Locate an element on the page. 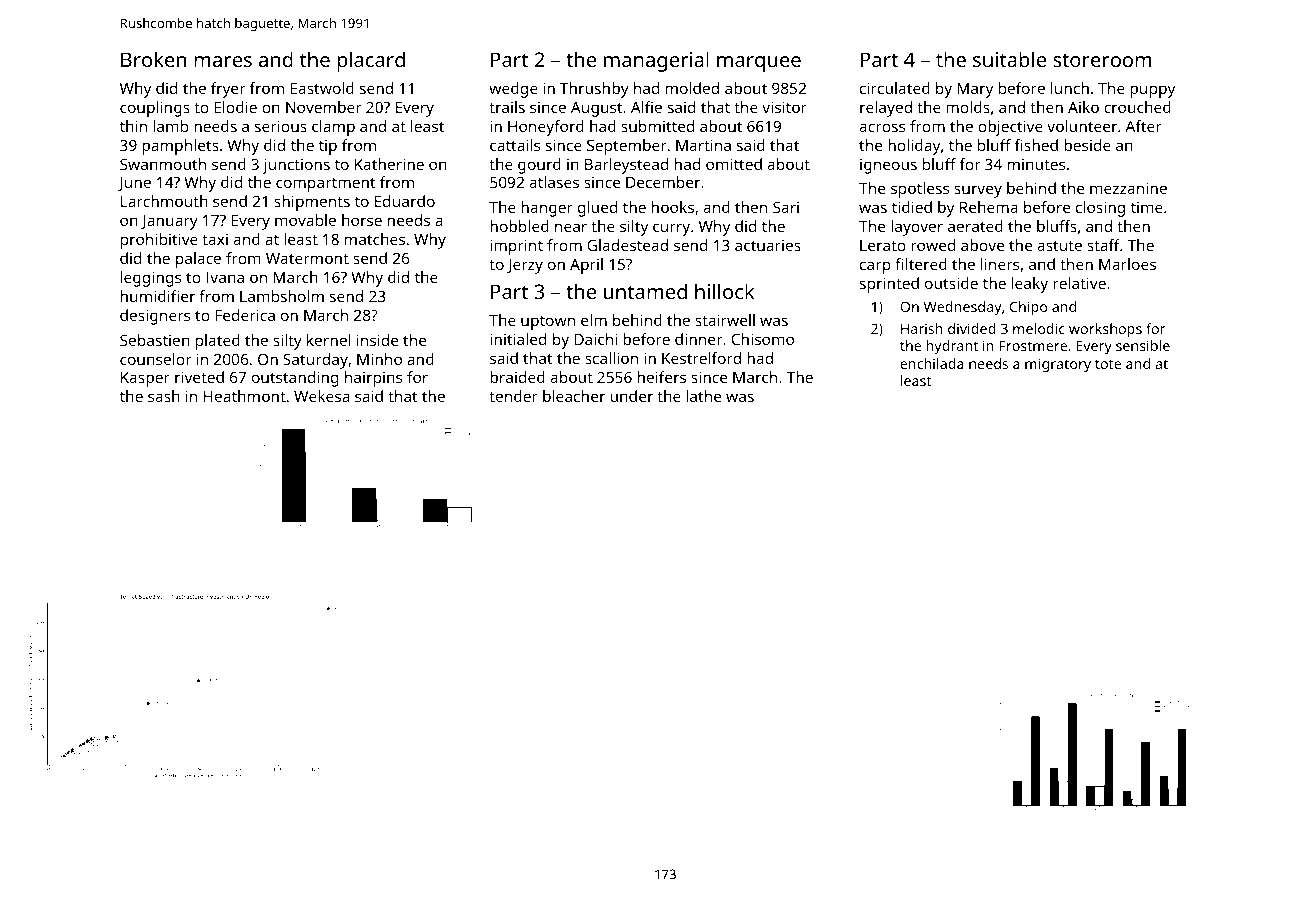  tender is located at coordinates (513, 396).
